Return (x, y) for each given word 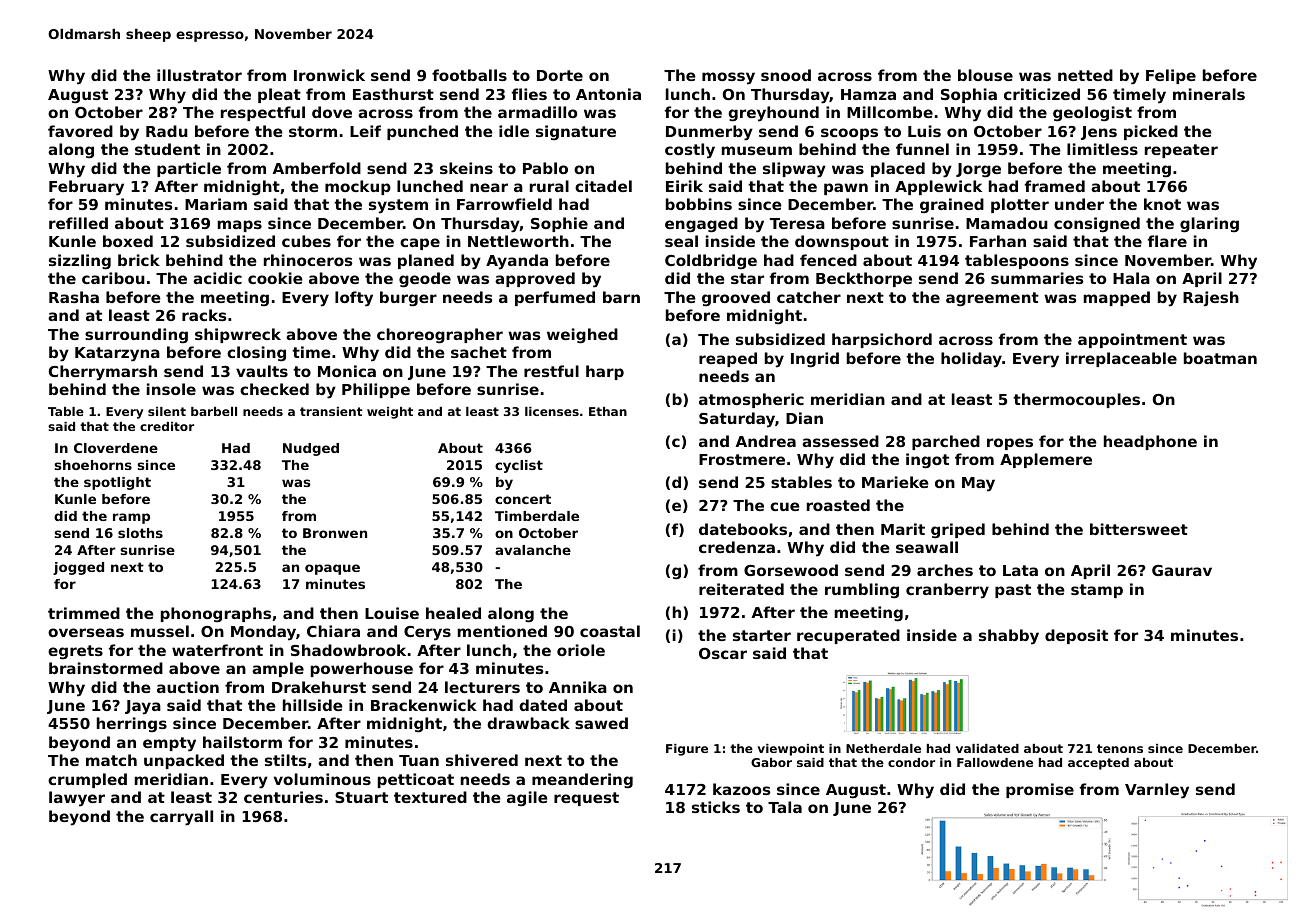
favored (80, 131)
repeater (1181, 151)
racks (204, 315)
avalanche (533, 550)
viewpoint (790, 750)
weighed (582, 336)
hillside (313, 705)
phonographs (216, 614)
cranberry (947, 591)
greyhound (773, 114)
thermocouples (1076, 400)
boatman (1220, 358)
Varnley (1157, 791)
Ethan (608, 411)
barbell (214, 411)
